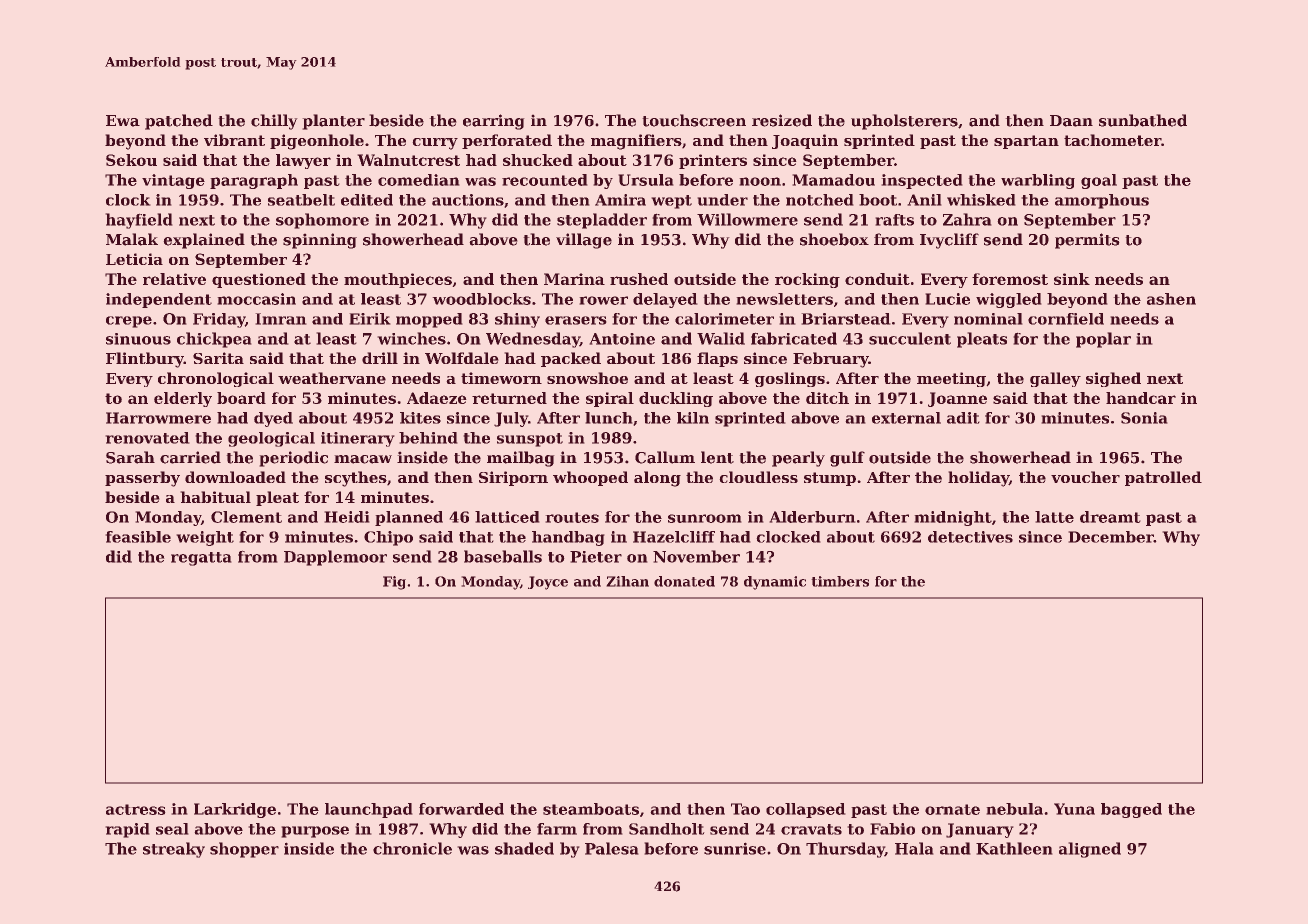 This page has width=1308, height=924. Describe the element at coordinates (665, 457) in the page. I see `Callum` at that location.
